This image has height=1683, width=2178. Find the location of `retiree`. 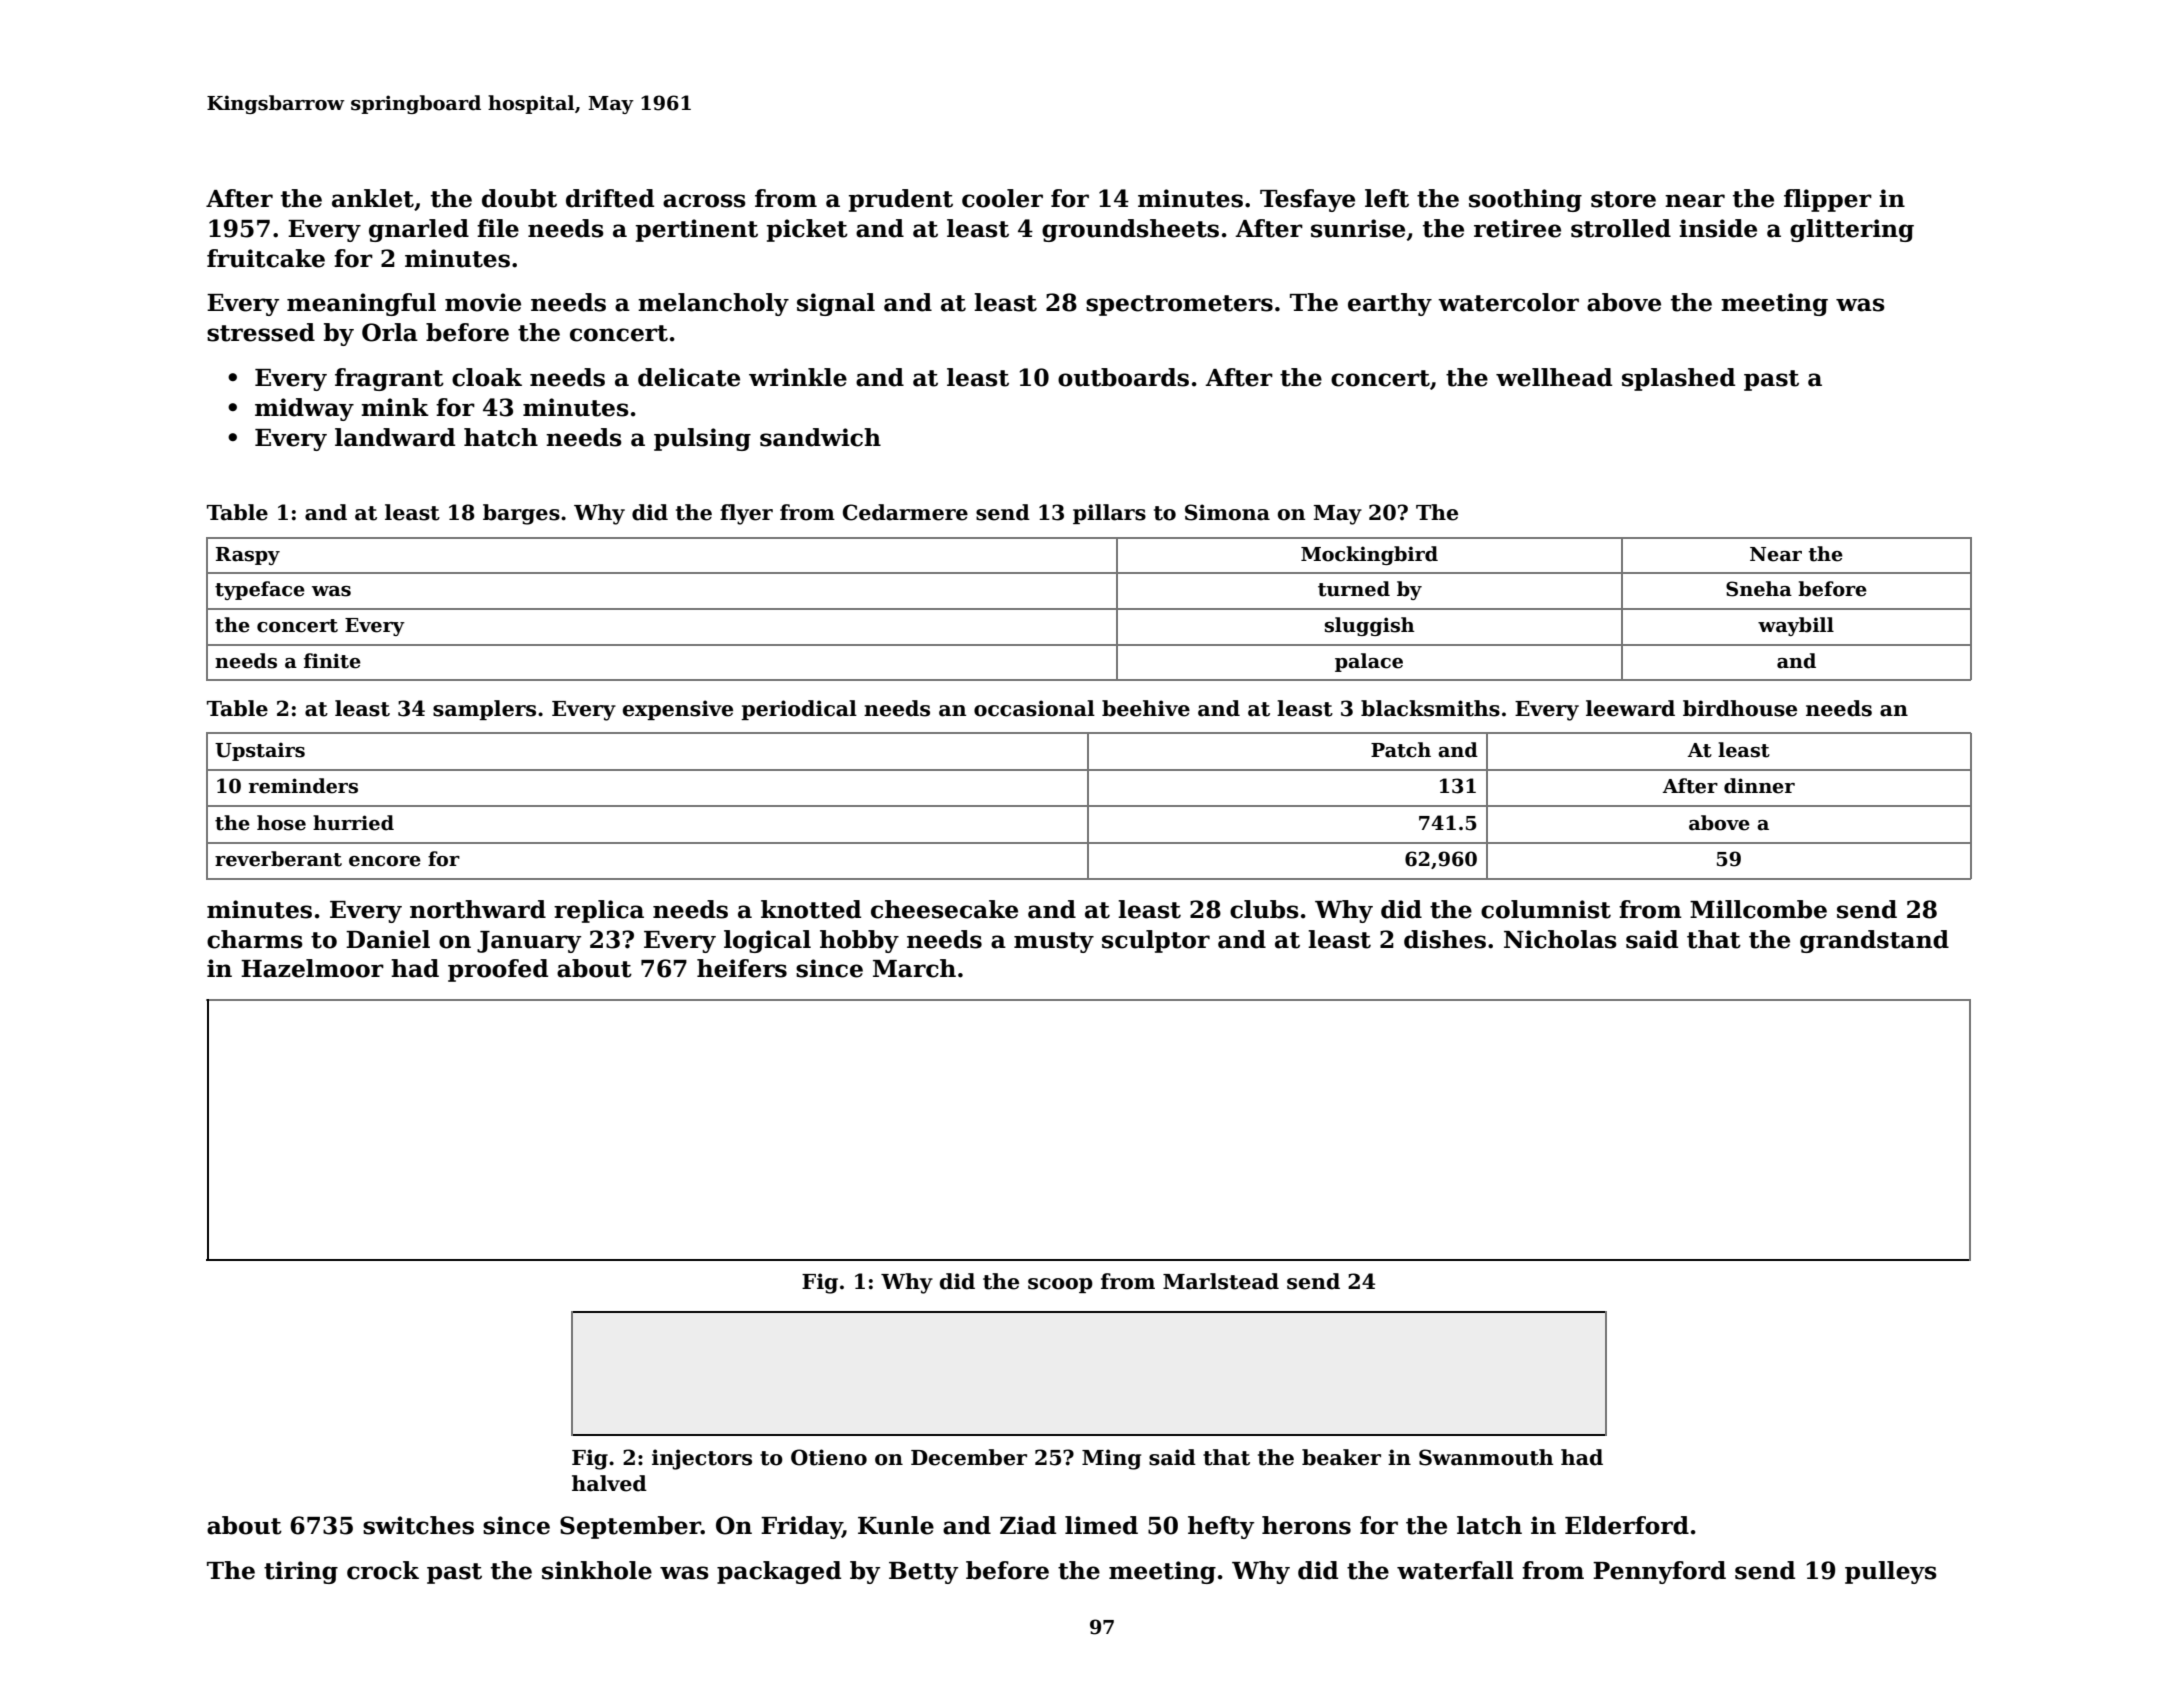

retiree is located at coordinates (1517, 228).
